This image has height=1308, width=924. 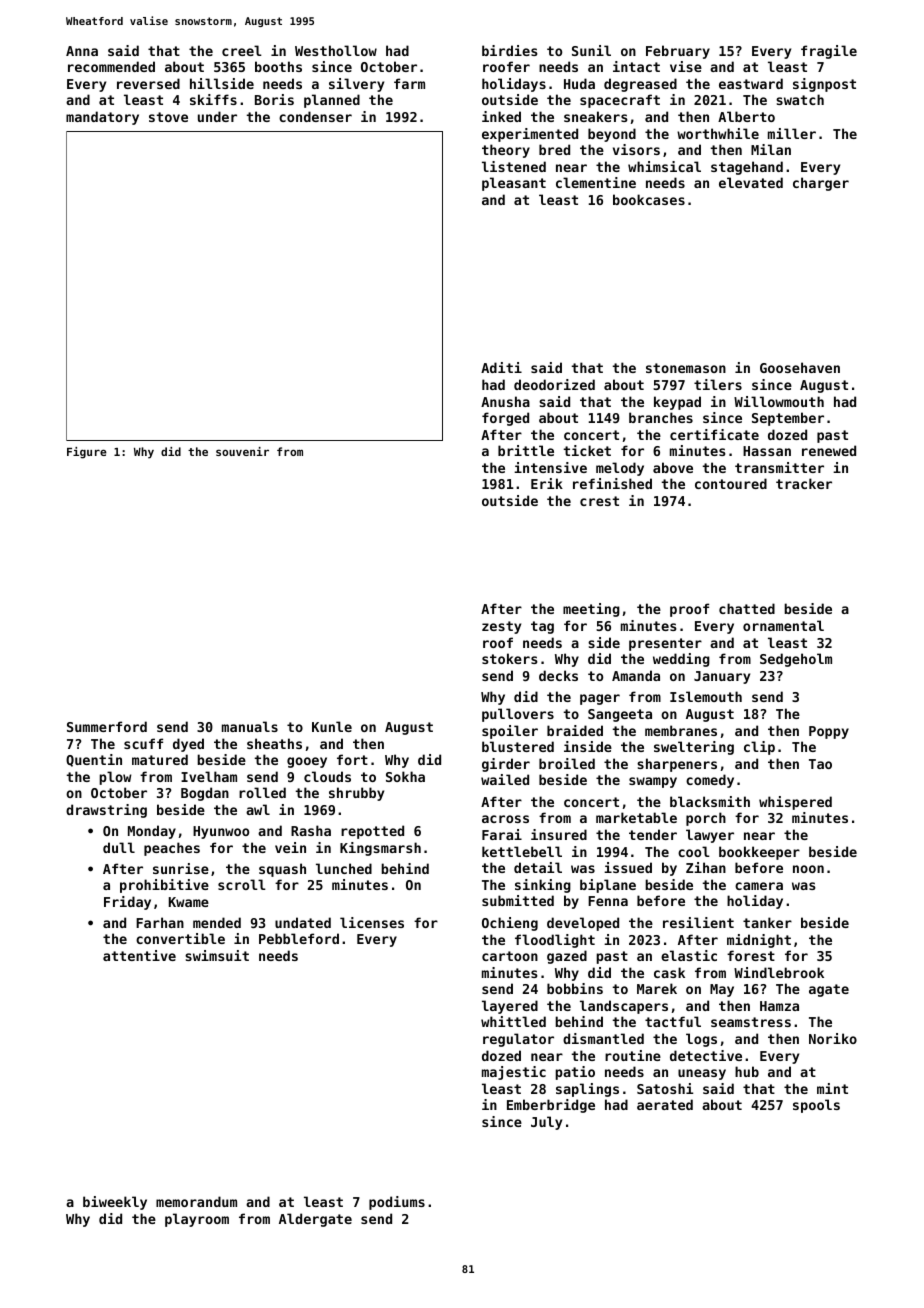 I want to click on Islemouth, so click(x=706, y=696).
